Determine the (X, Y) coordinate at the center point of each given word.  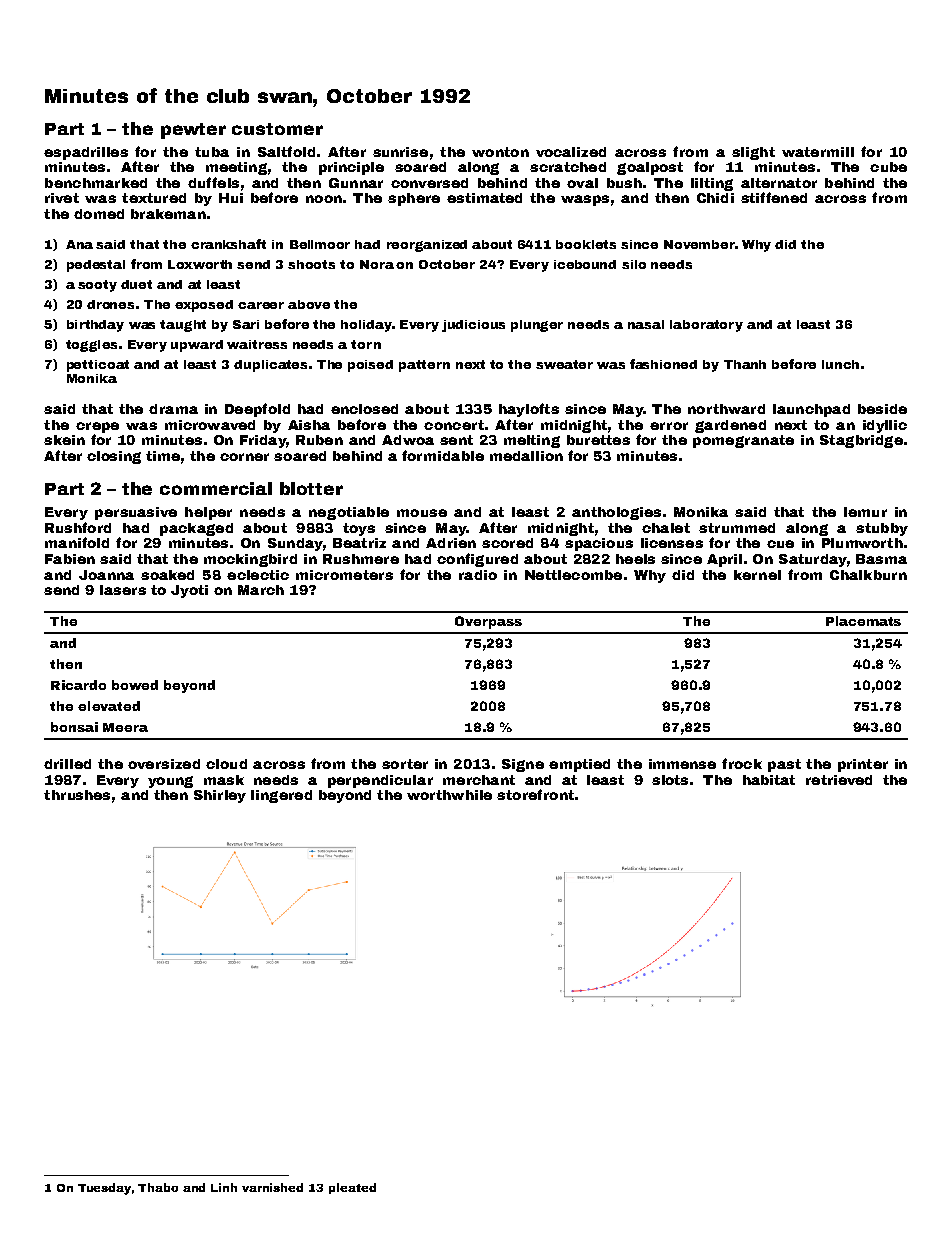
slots (670, 780)
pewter (193, 131)
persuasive (136, 513)
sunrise (400, 152)
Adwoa (408, 440)
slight (753, 153)
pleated (352, 1188)
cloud (226, 764)
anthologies (616, 513)
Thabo (158, 1187)
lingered (281, 796)
